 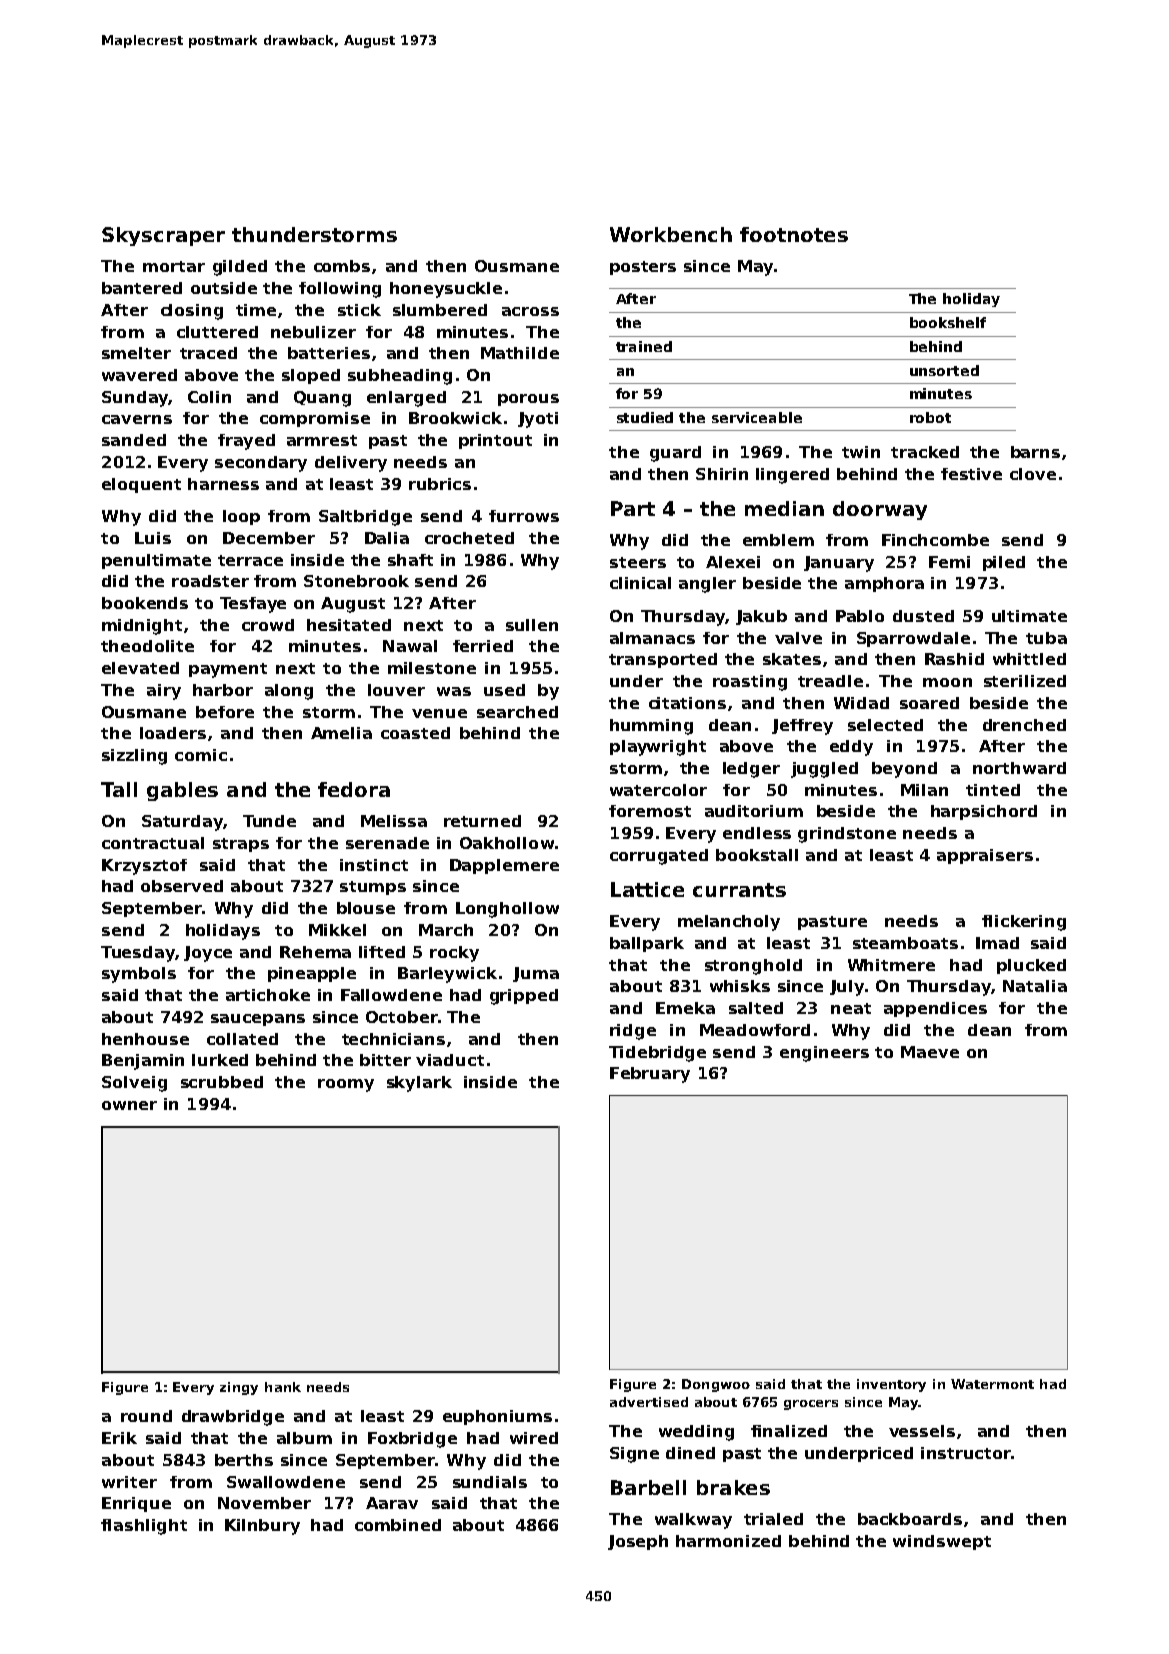 What do you see at coordinates (342, 266) in the document?
I see `combs` at bounding box center [342, 266].
